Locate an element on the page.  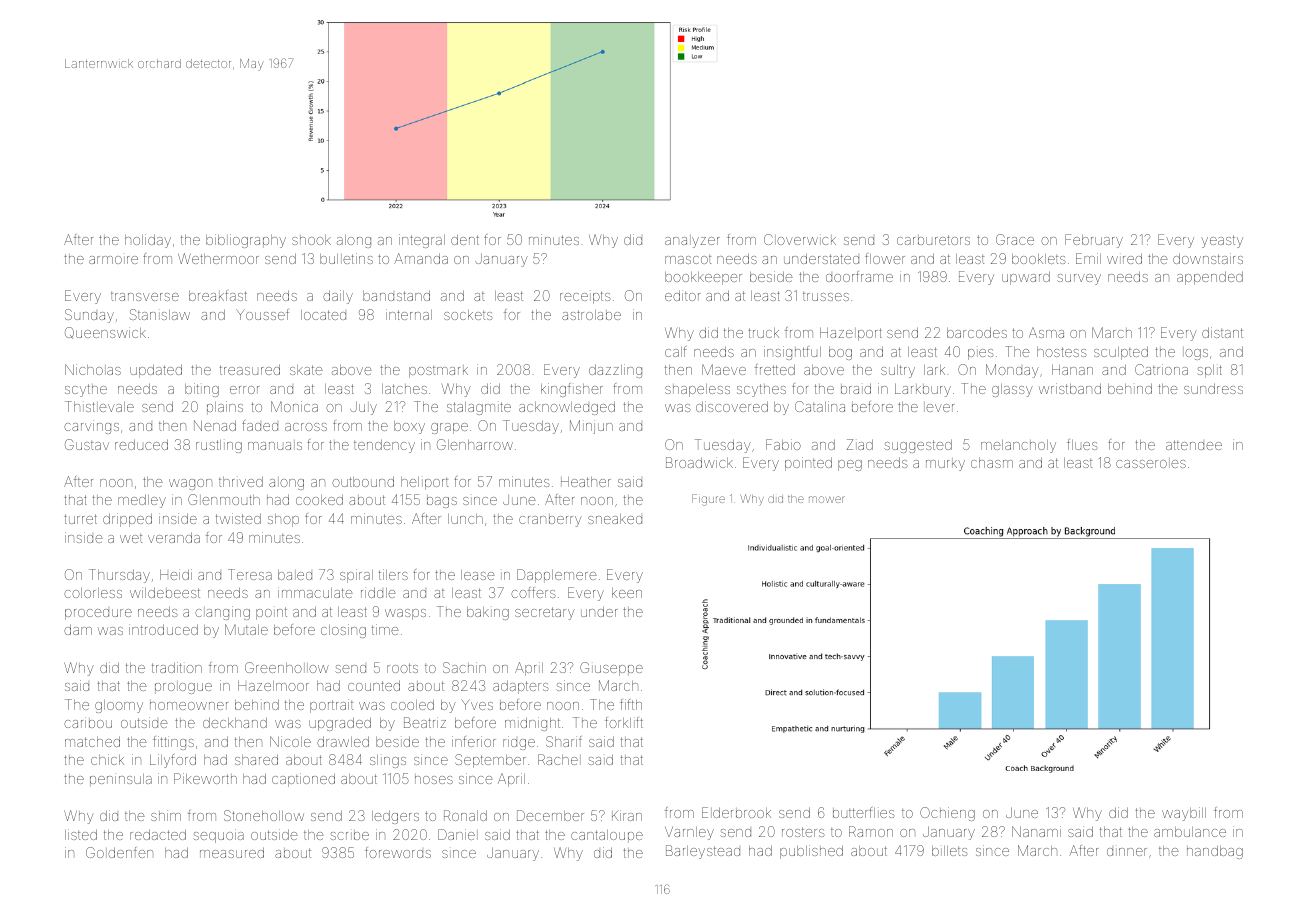
Goldenfen is located at coordinates (119, 852).
